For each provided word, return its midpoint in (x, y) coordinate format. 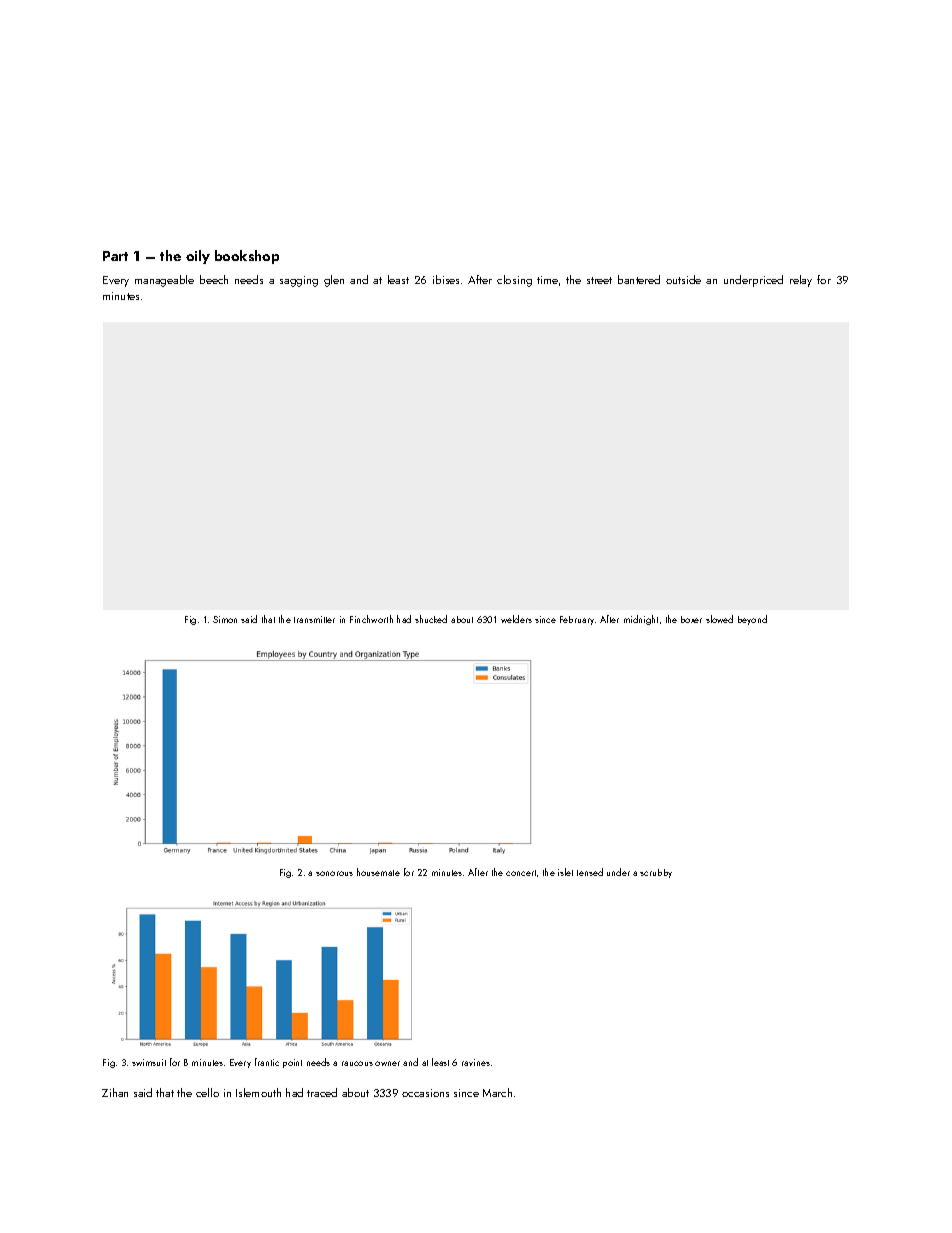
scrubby (656, 873)
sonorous (334, 873)
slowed (719, 619)
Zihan (115, 1092)
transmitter (314, 619)
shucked (431, 619)
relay (801, 281)
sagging (299, 281)
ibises (446, 279)
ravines (476, 1062)
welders (516, 619)
